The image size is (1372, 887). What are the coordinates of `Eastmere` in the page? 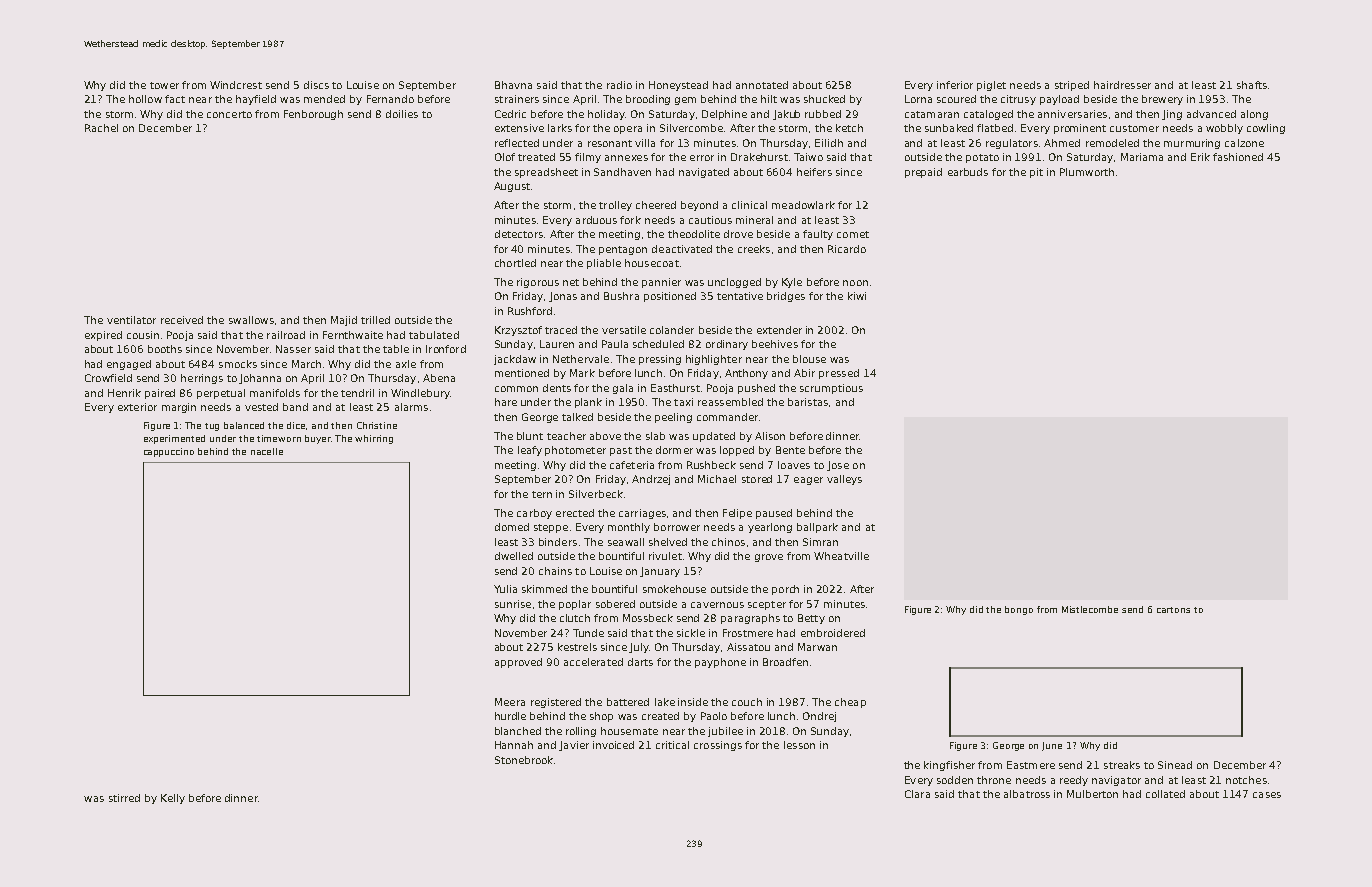 It's located at (1031, 765).
